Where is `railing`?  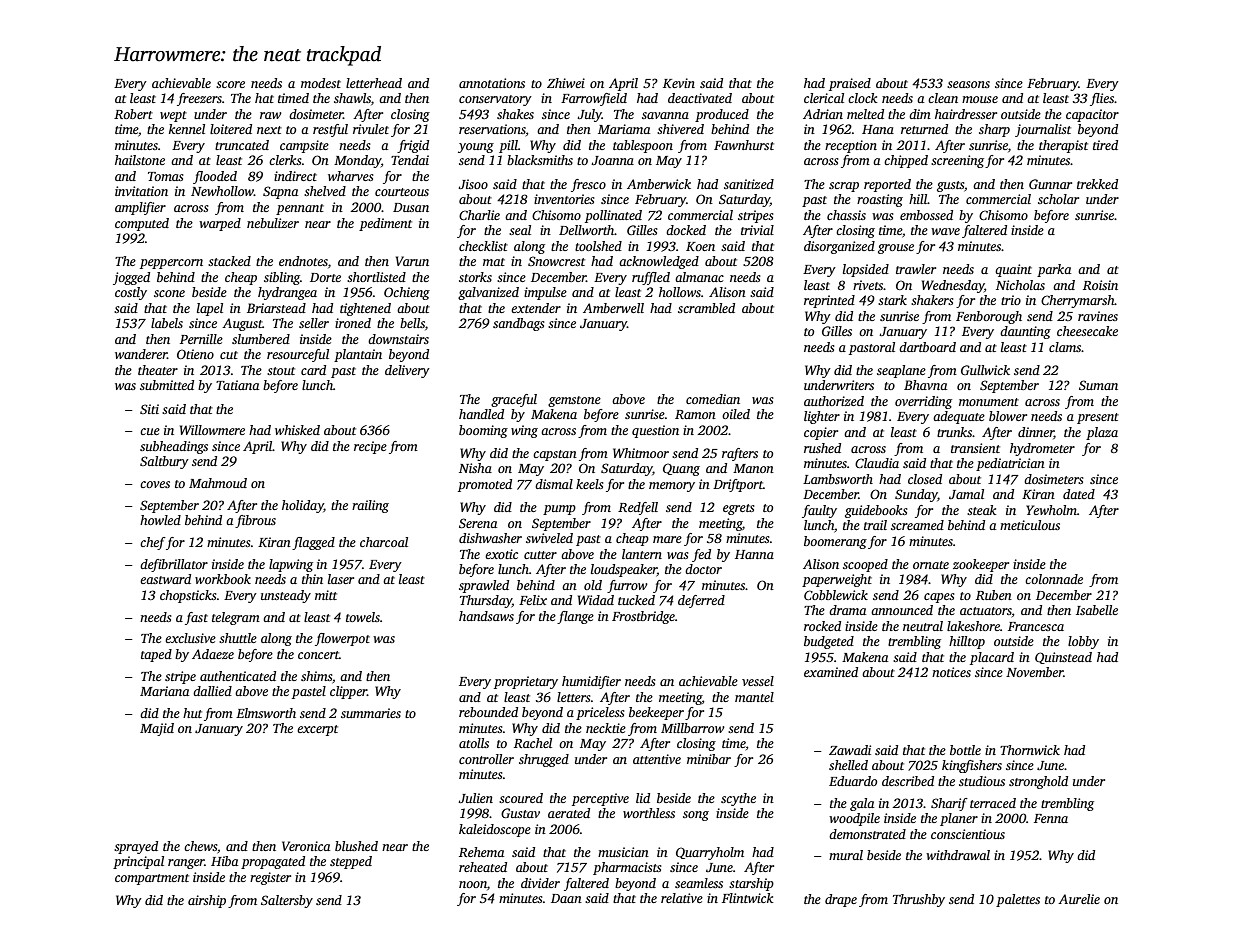 railing is located at coordinates (370, 506).
